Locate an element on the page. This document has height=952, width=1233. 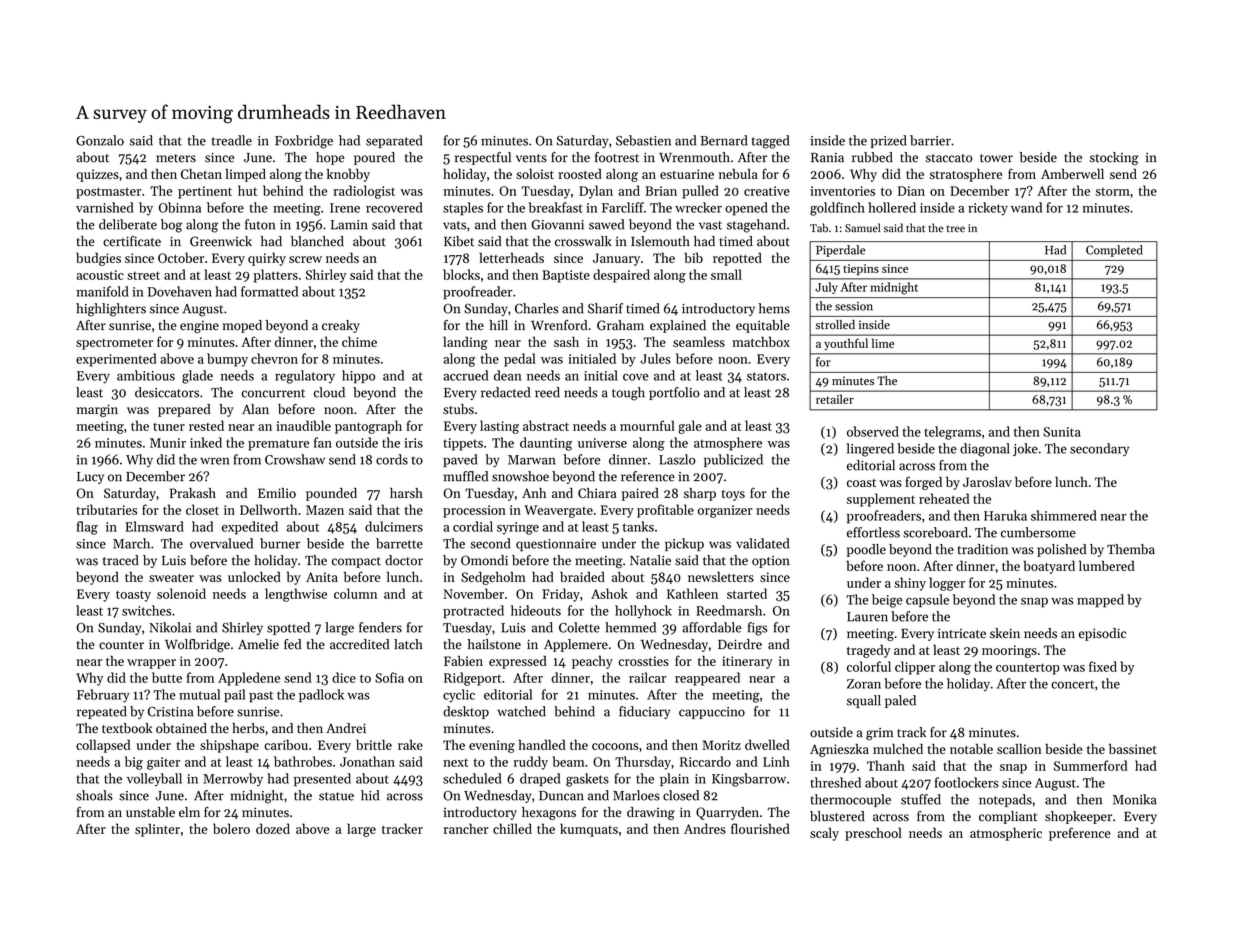
dwelled is located at coordinates (767, 744).
